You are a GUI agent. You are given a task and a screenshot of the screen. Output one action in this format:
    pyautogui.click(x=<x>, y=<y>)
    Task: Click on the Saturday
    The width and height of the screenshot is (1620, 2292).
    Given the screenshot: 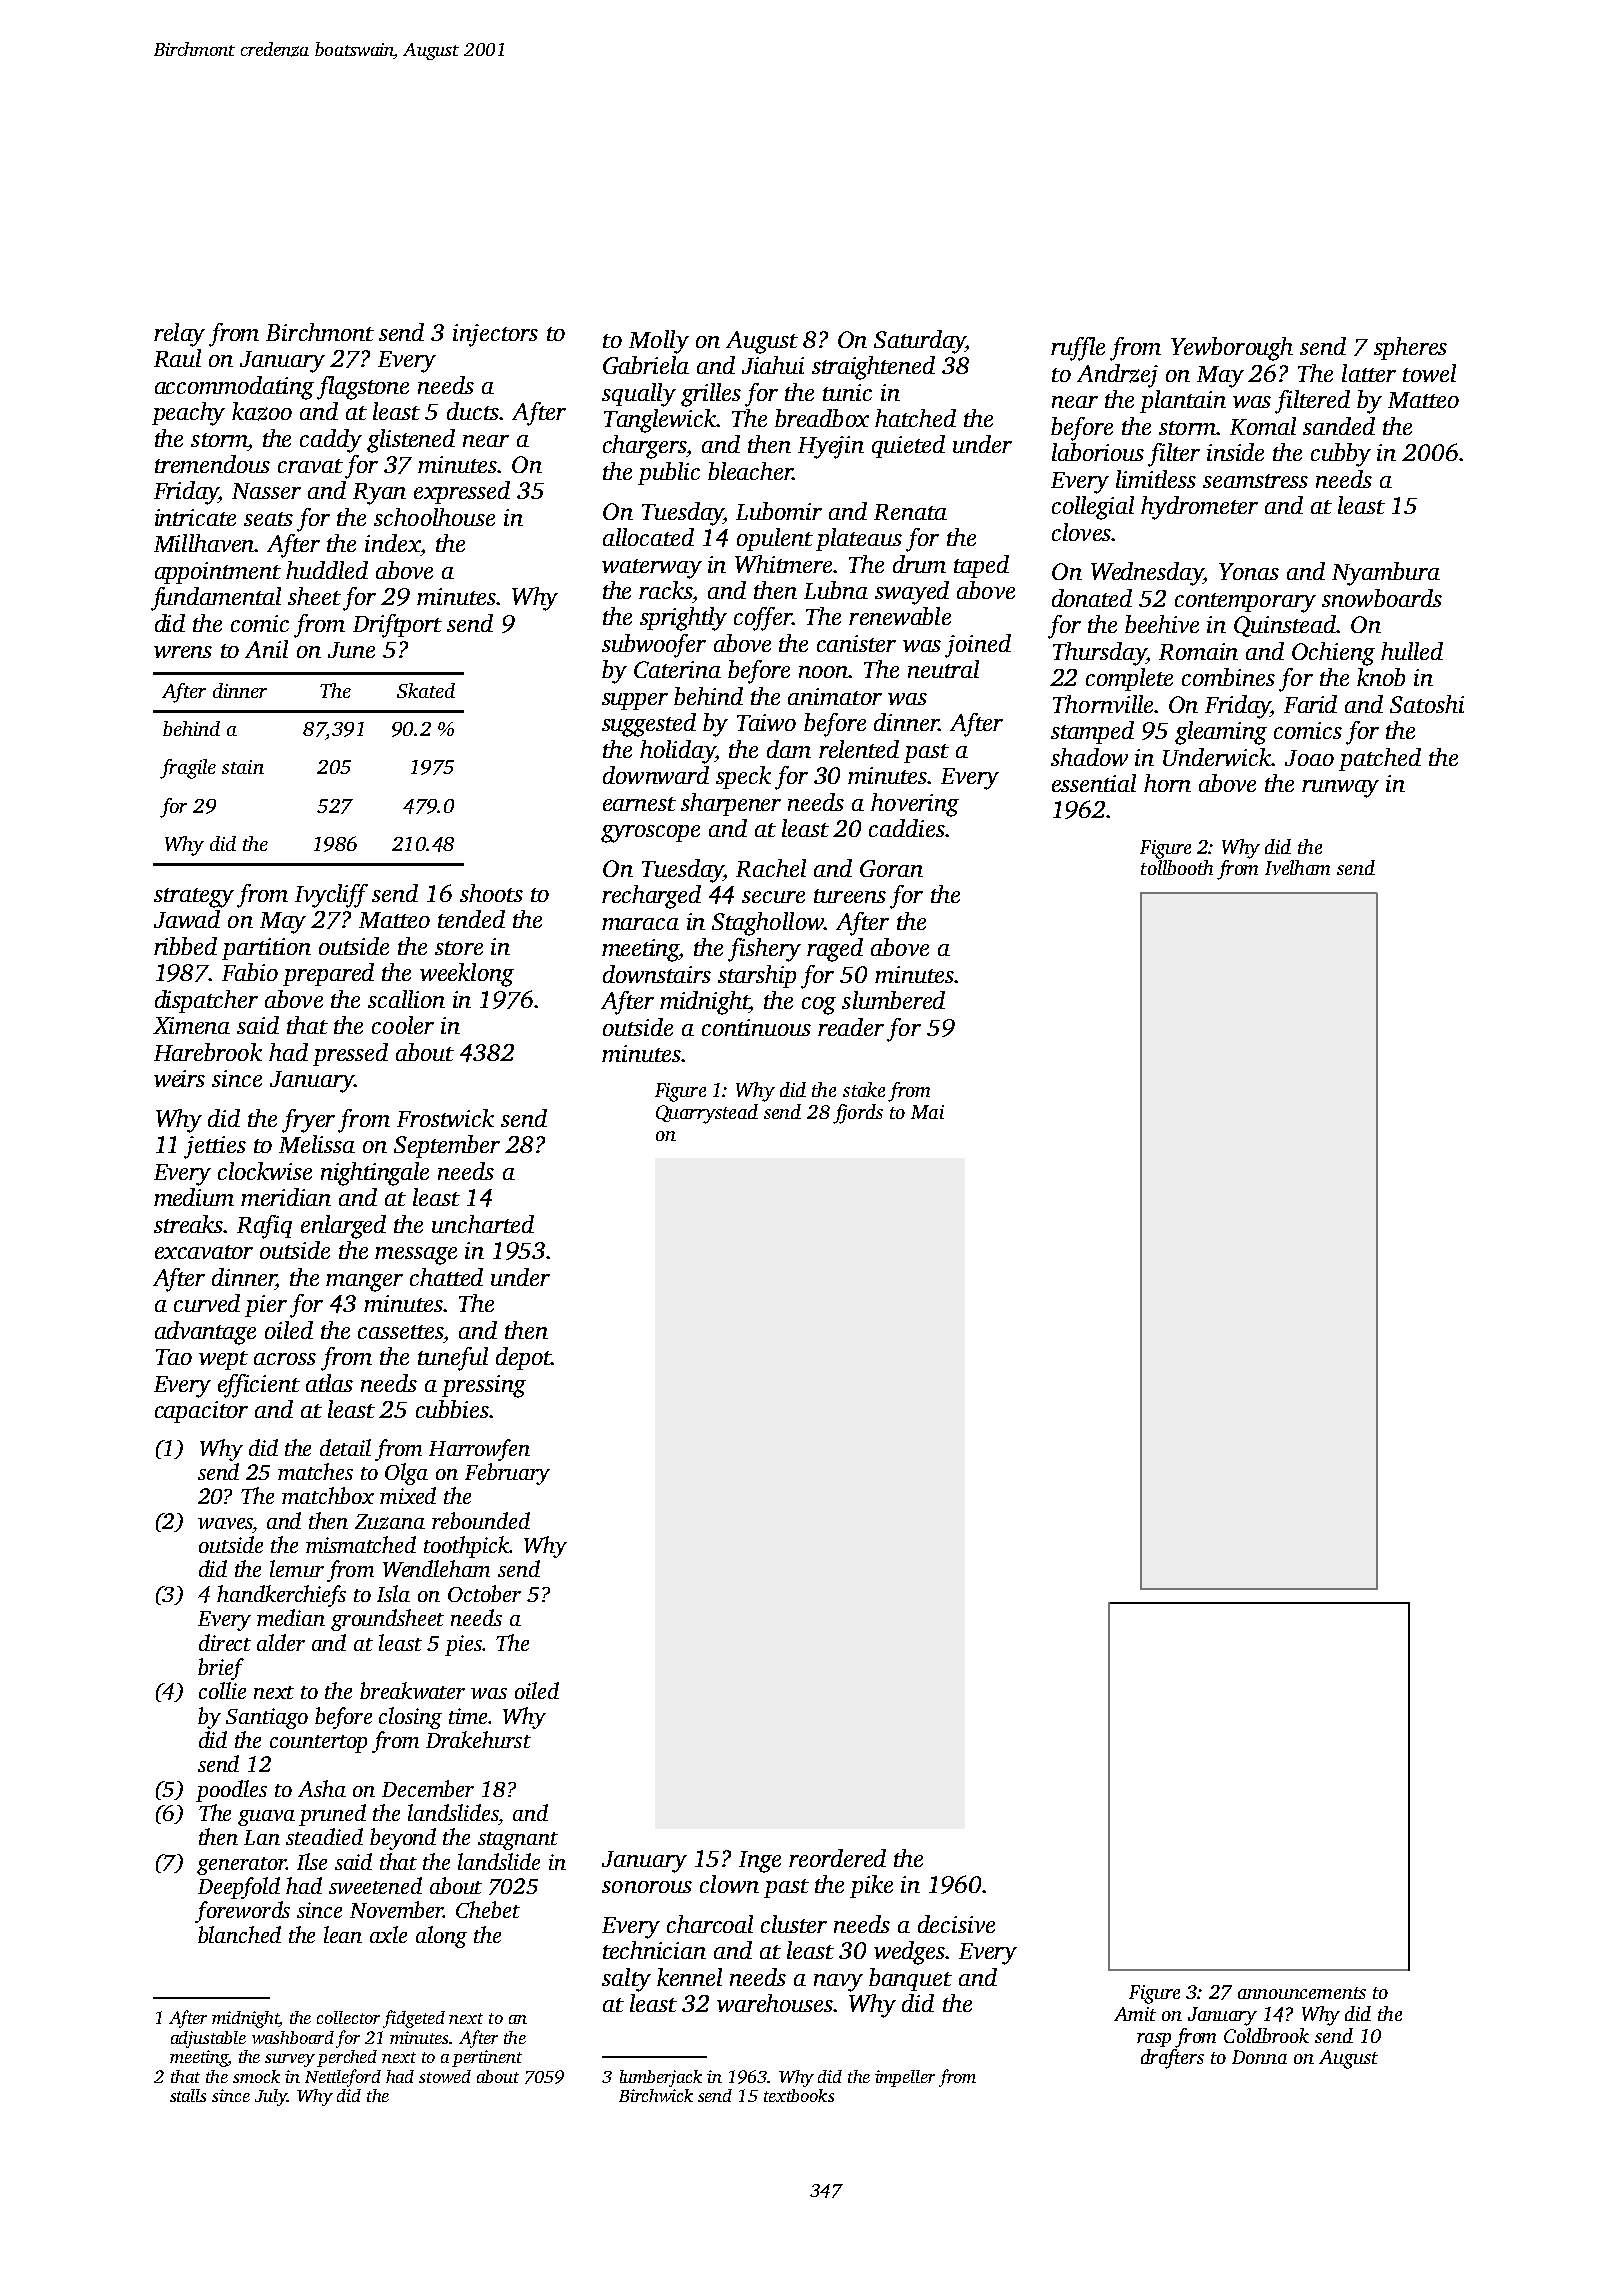 What is the action you would take?
    pyautogui.click(x=920, y=342)
